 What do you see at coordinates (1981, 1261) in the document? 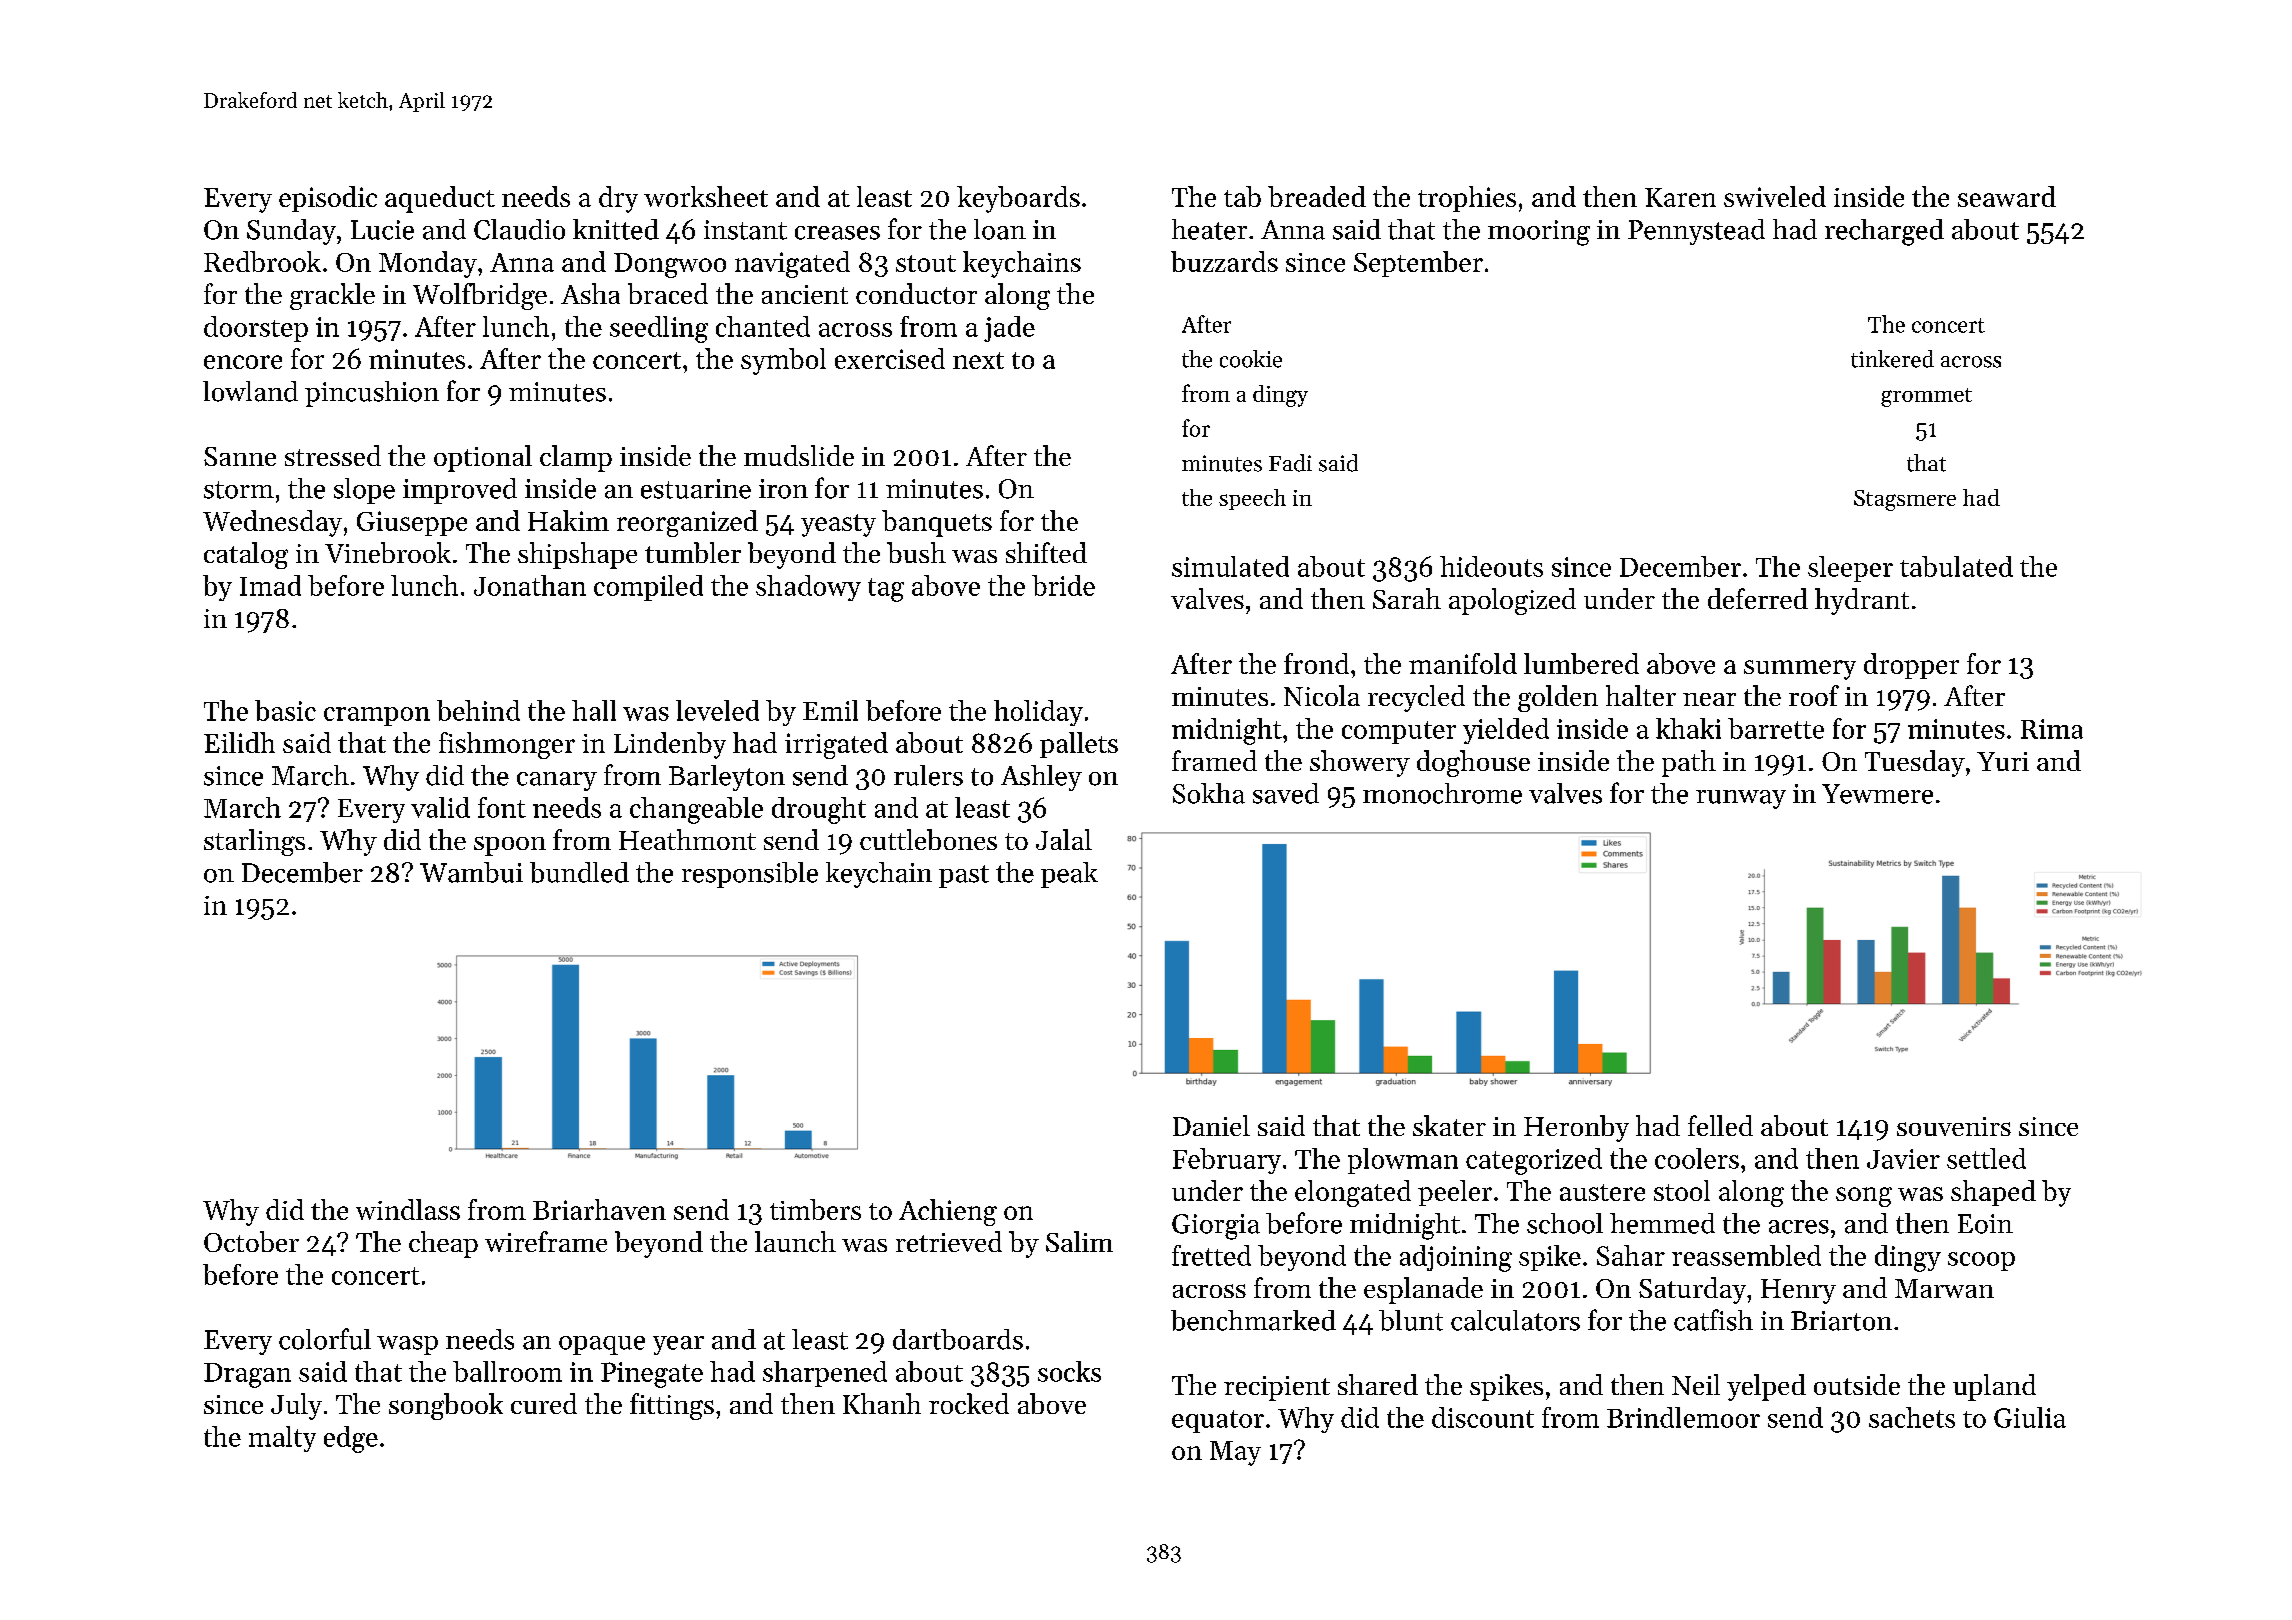
I see `scoop` at bounding box center [1981, 1261].
